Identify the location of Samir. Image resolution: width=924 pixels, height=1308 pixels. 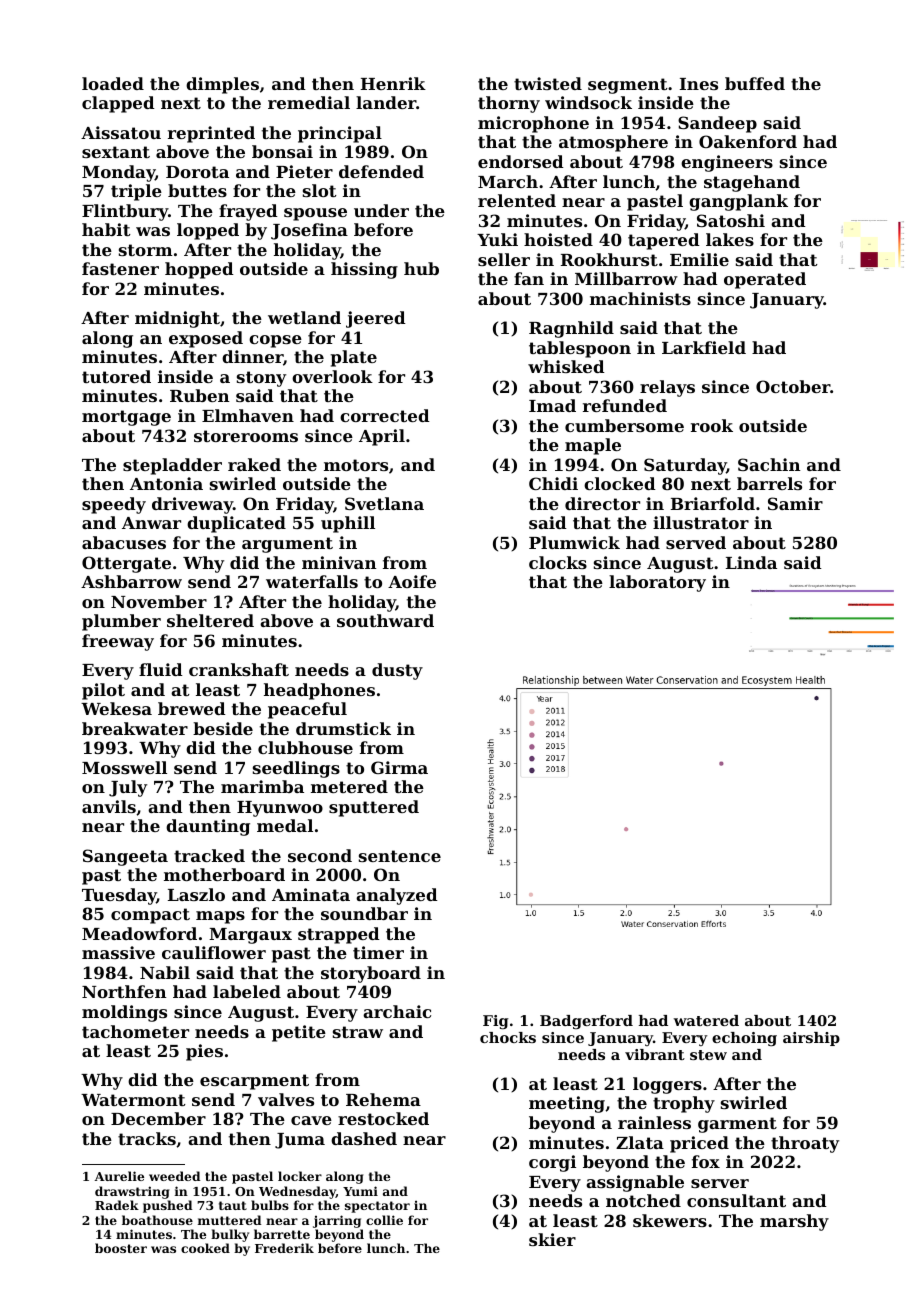
(795, 503).
